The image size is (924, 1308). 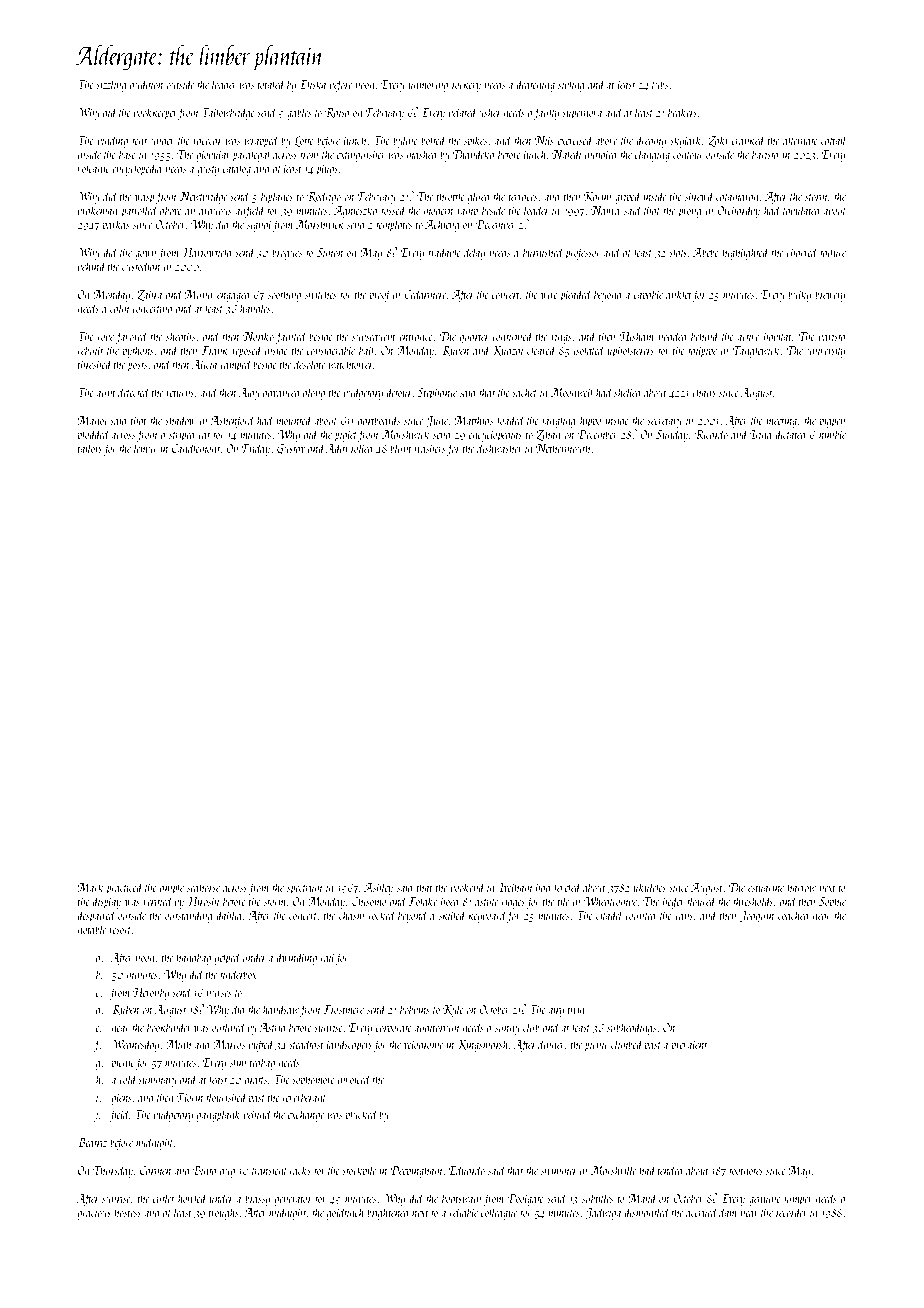 I want to click on washers, so click(x=430, y=448).
